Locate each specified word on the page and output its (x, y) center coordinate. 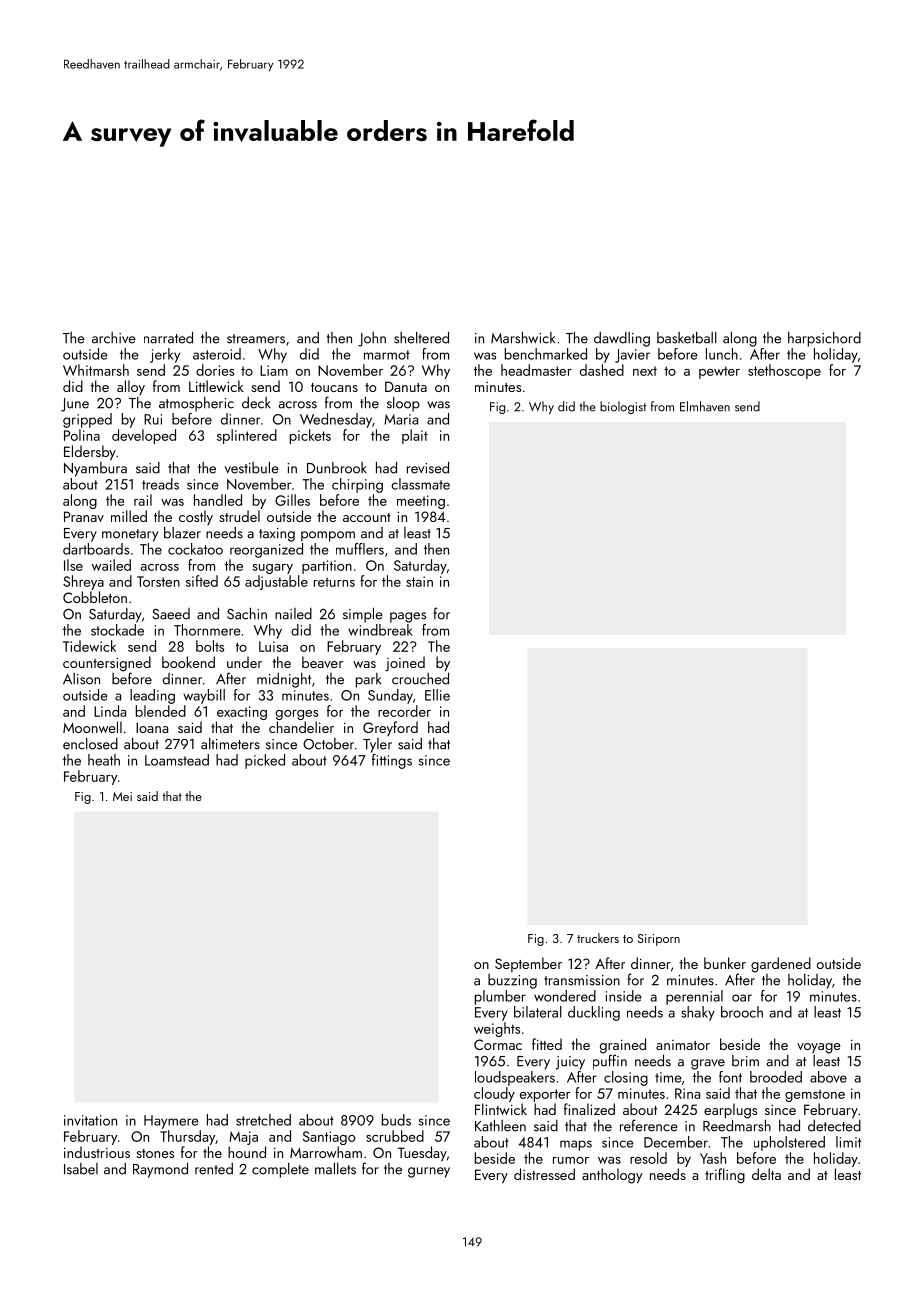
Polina (82, 435)
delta (766, 1174)
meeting (421, 502)
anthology (612, 1176)
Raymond (160, 1170)
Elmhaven (705, 406)
